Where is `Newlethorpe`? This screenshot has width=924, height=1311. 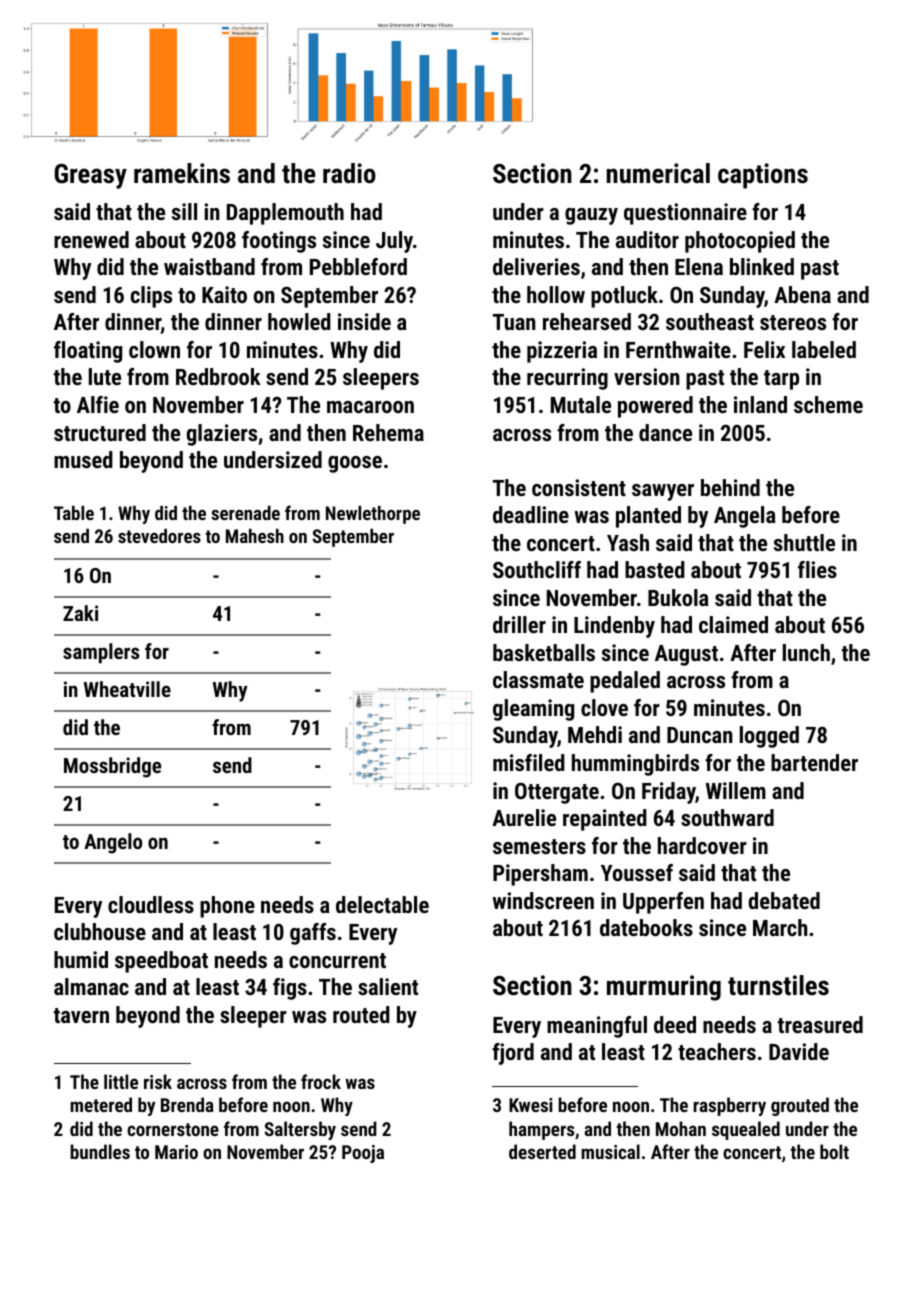
Newlethorpe is located at coordinates (373, 515).
